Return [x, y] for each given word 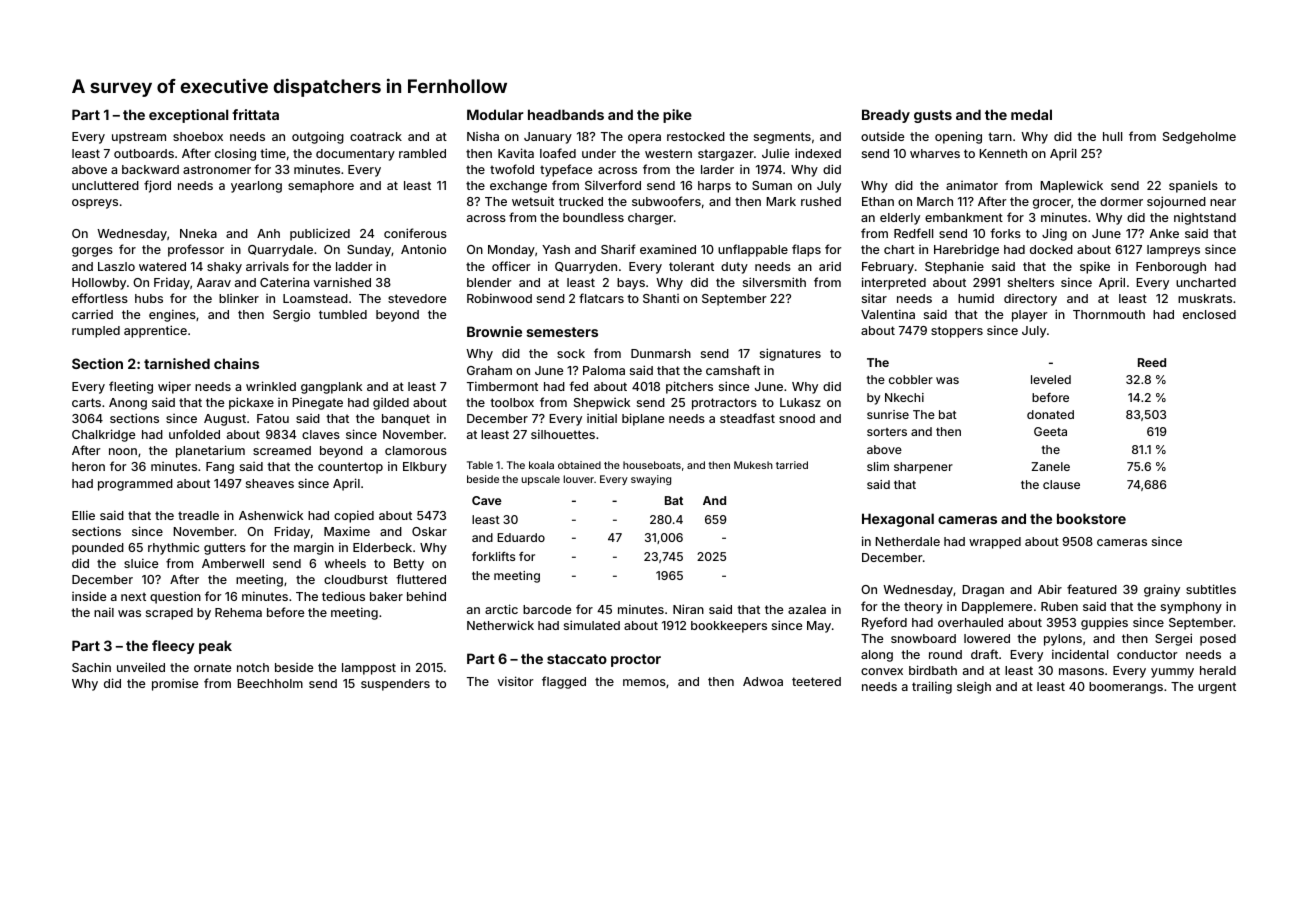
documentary [355, 155]
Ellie [83, 515]
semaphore [321, 187]
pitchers [689, 387]
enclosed [1209, 314]
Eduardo [521, 537]
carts [86, 402]
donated [1050, 414]
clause [1061, 484]
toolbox [512, 402]
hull [1112, 136]
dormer [1121, 201]
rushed [821, 201]
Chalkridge [103, 435]
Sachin [91, 667]
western [668, 153]
